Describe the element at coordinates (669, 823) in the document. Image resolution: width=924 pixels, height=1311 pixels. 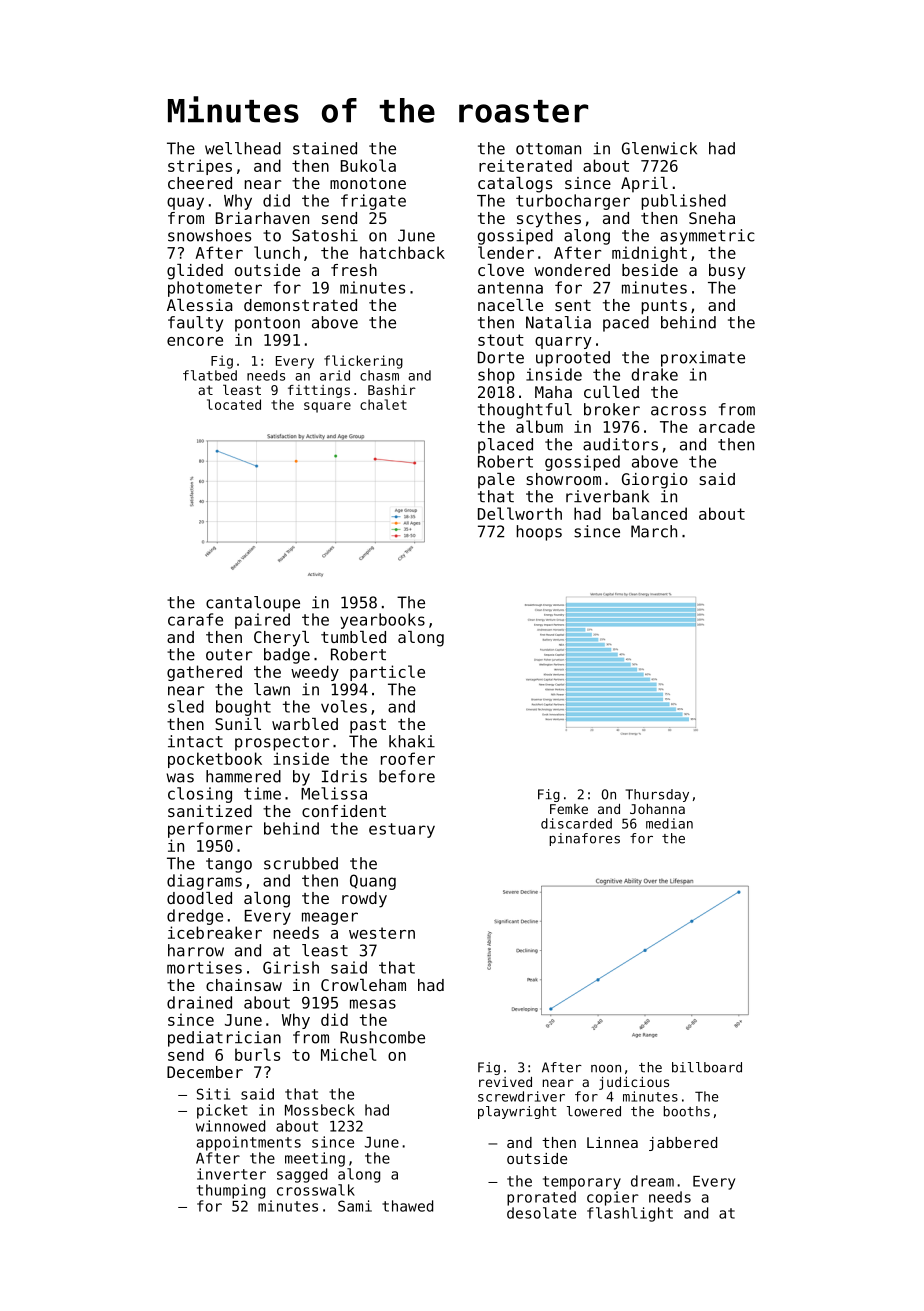
I see `median` at that location.
